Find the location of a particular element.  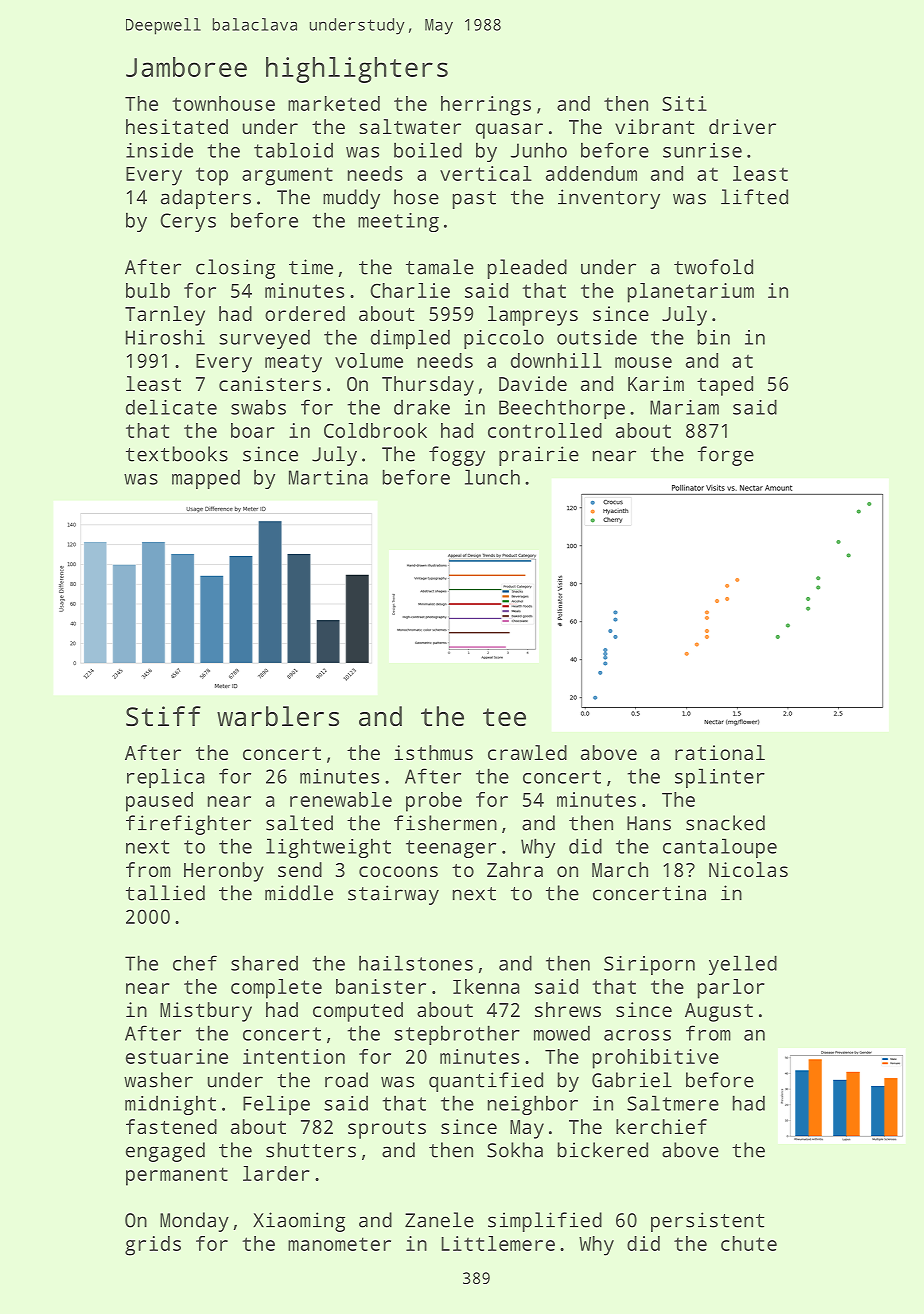

lunch is located at coordinates (492, 477).
